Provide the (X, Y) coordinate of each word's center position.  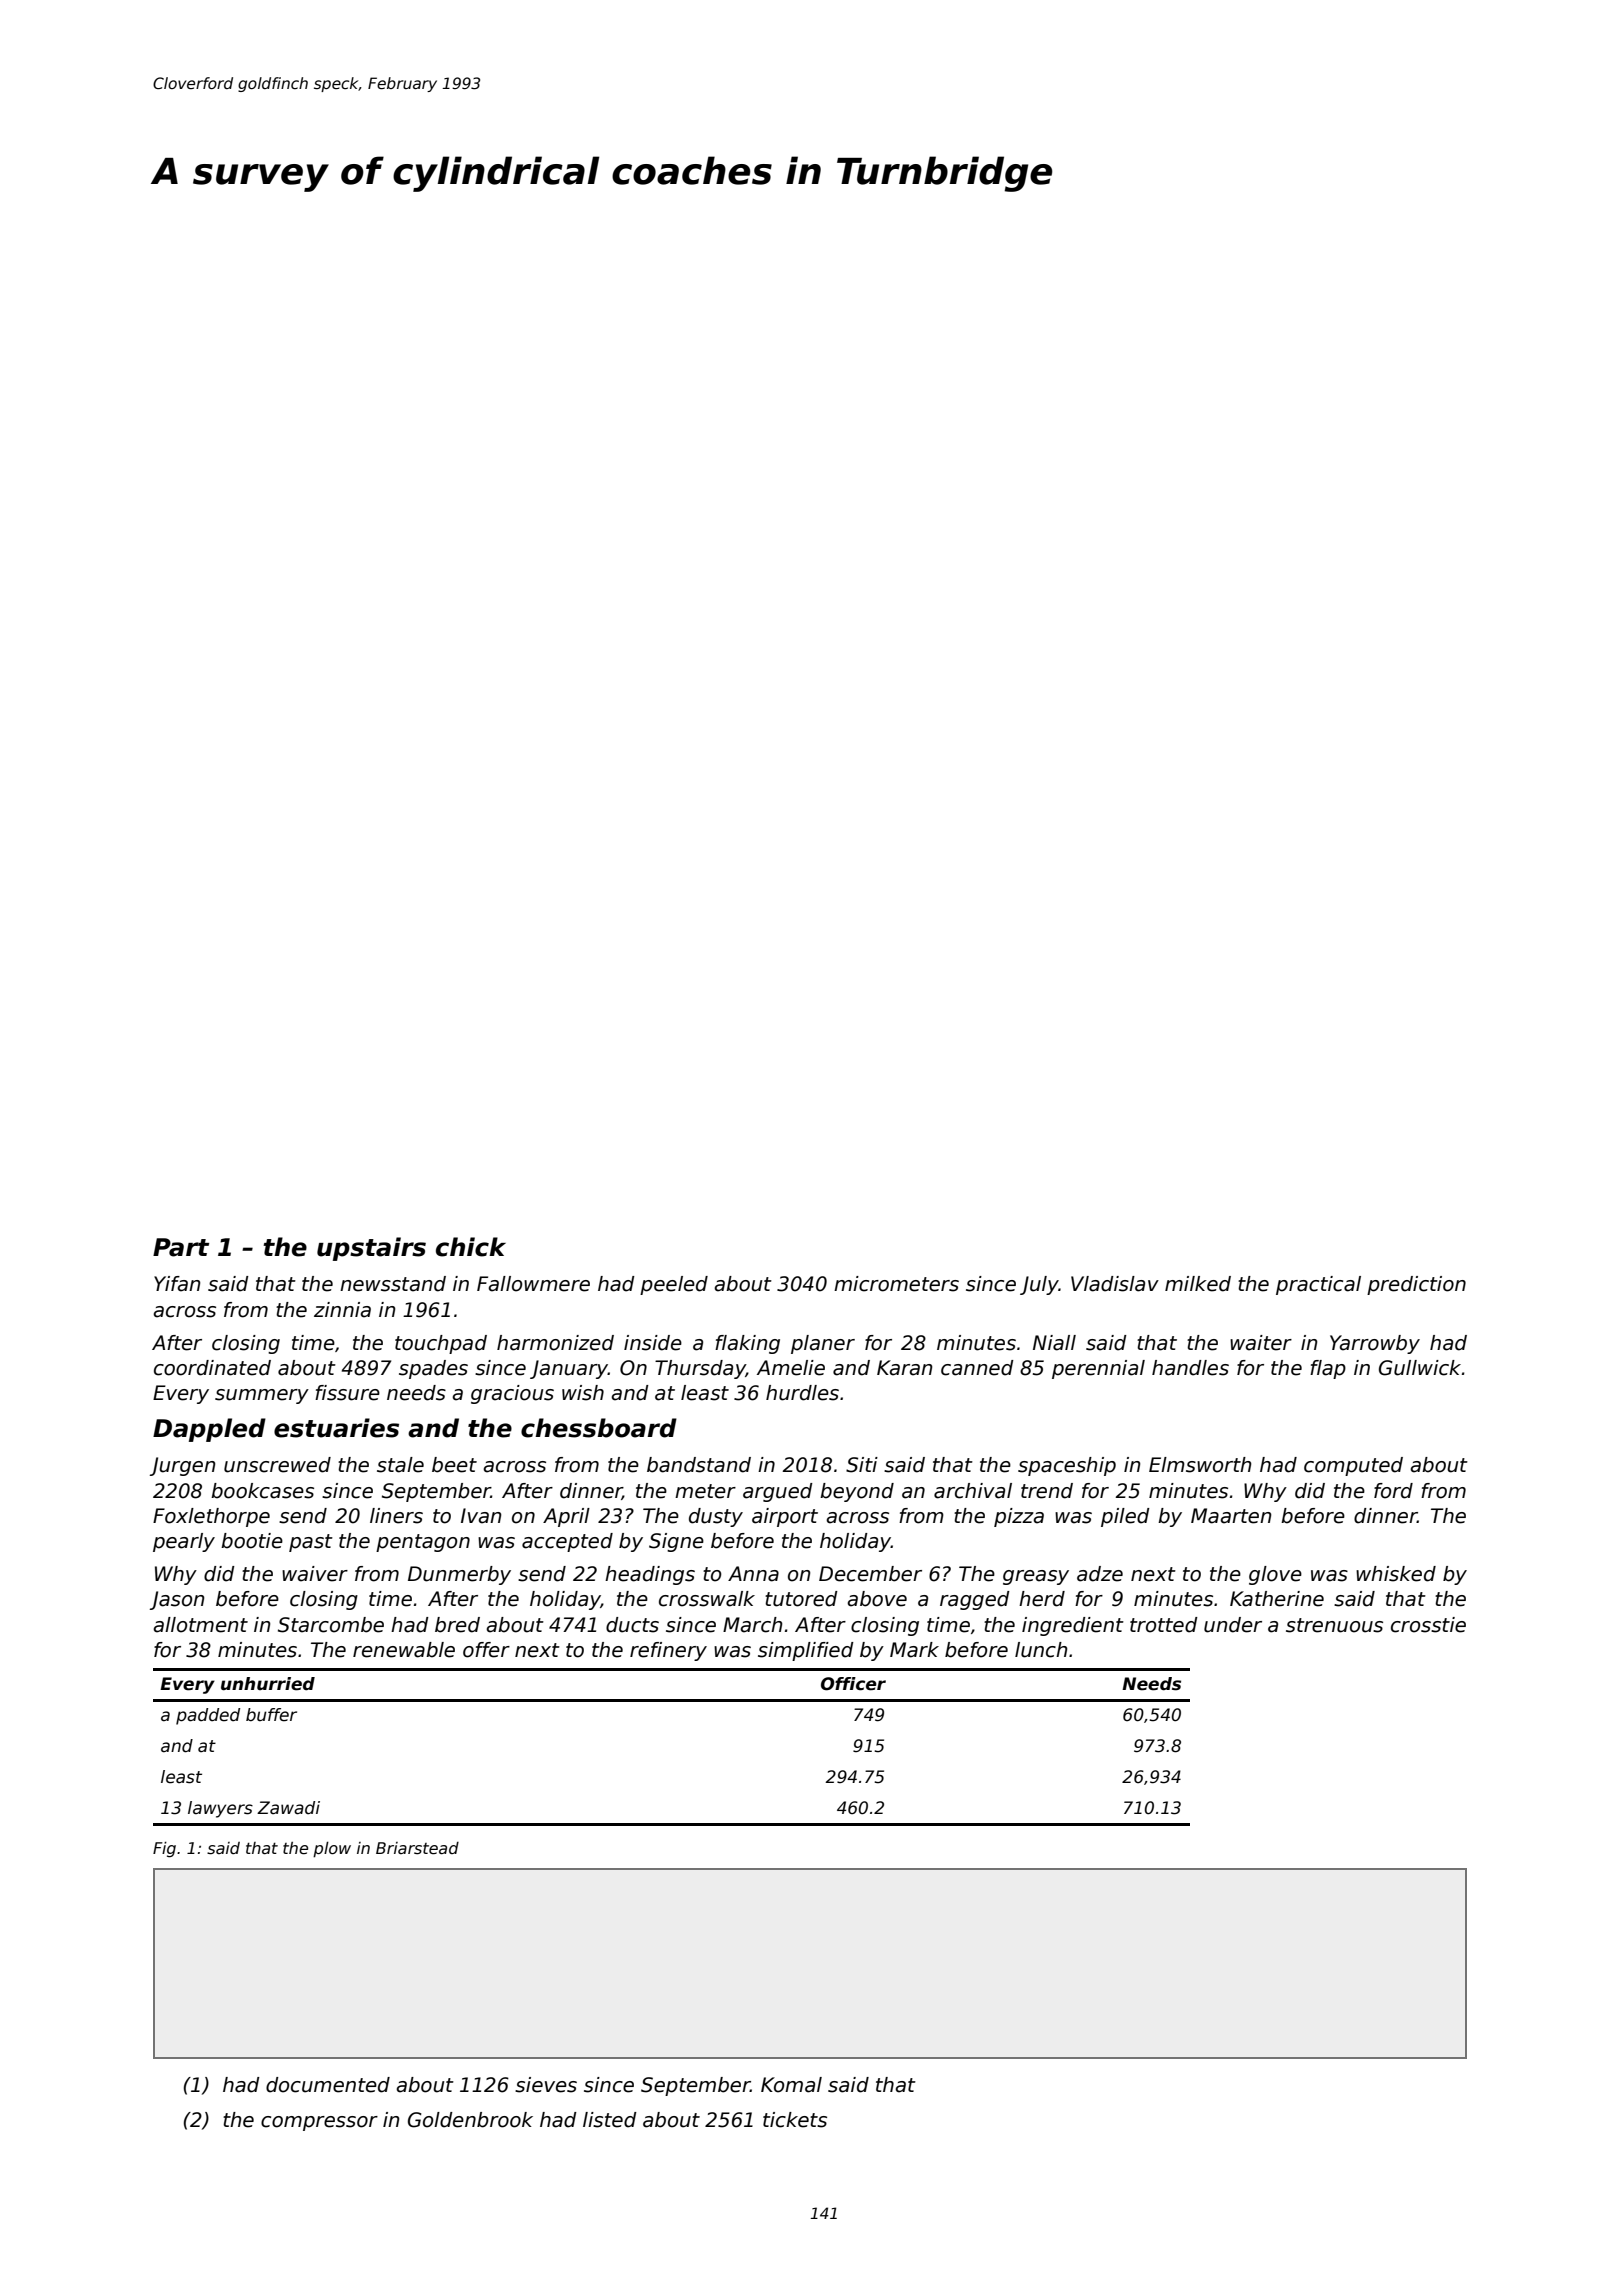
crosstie (1428, 1625)
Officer (853, 1684)
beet (454, 1465)
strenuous (1334, 1625)
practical (1318, 1285)
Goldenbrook (470, 2120)
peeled (674, 1285)
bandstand (699, 1465)
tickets (795, 2120)
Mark (914, 1650)
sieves (546, 2085)
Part (181, 1247)
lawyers (220, 1809)
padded (208, 1716)
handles (1190, 1368)
